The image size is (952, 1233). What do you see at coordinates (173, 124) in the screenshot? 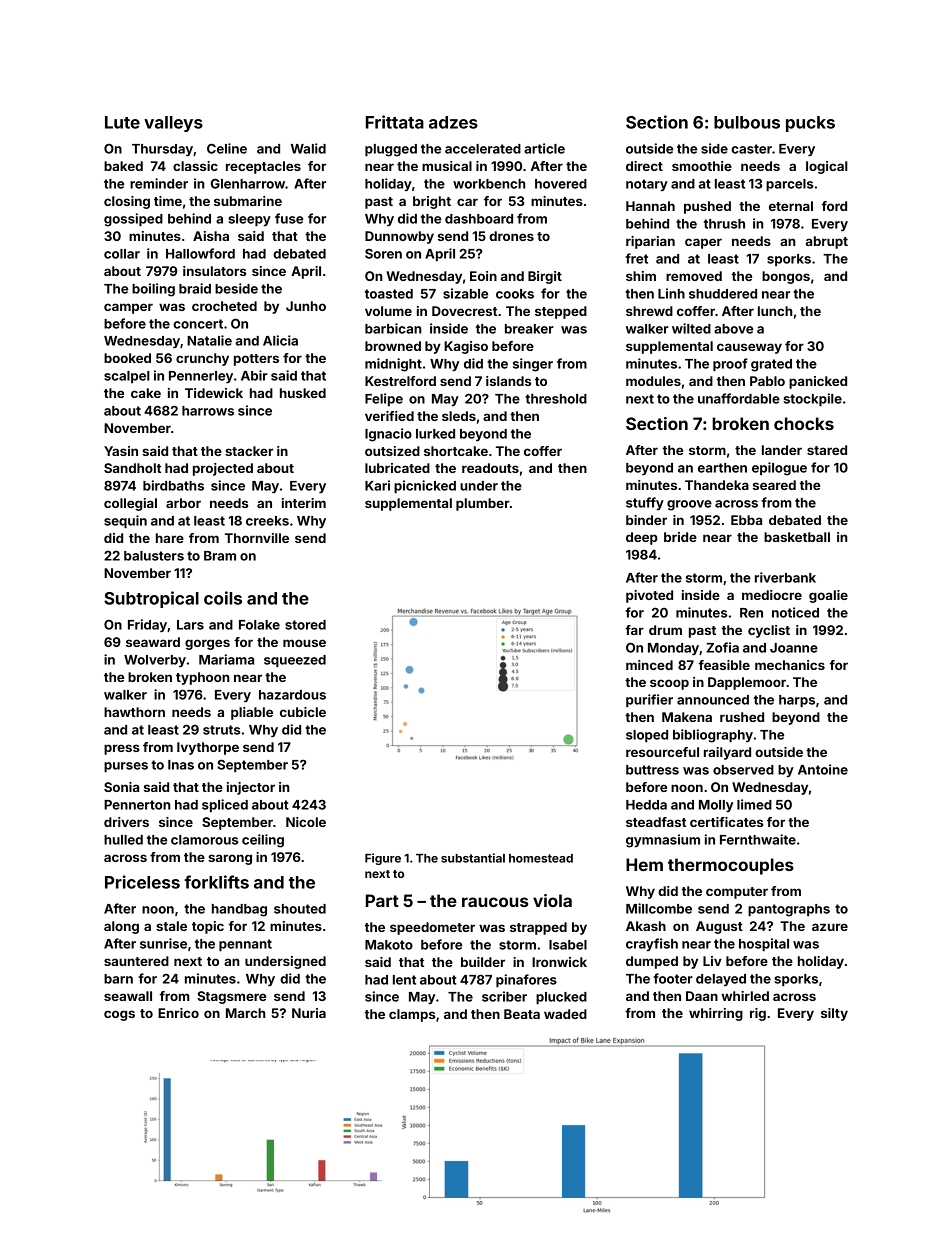
I see `valleys` at bounding box center [173, 124].
